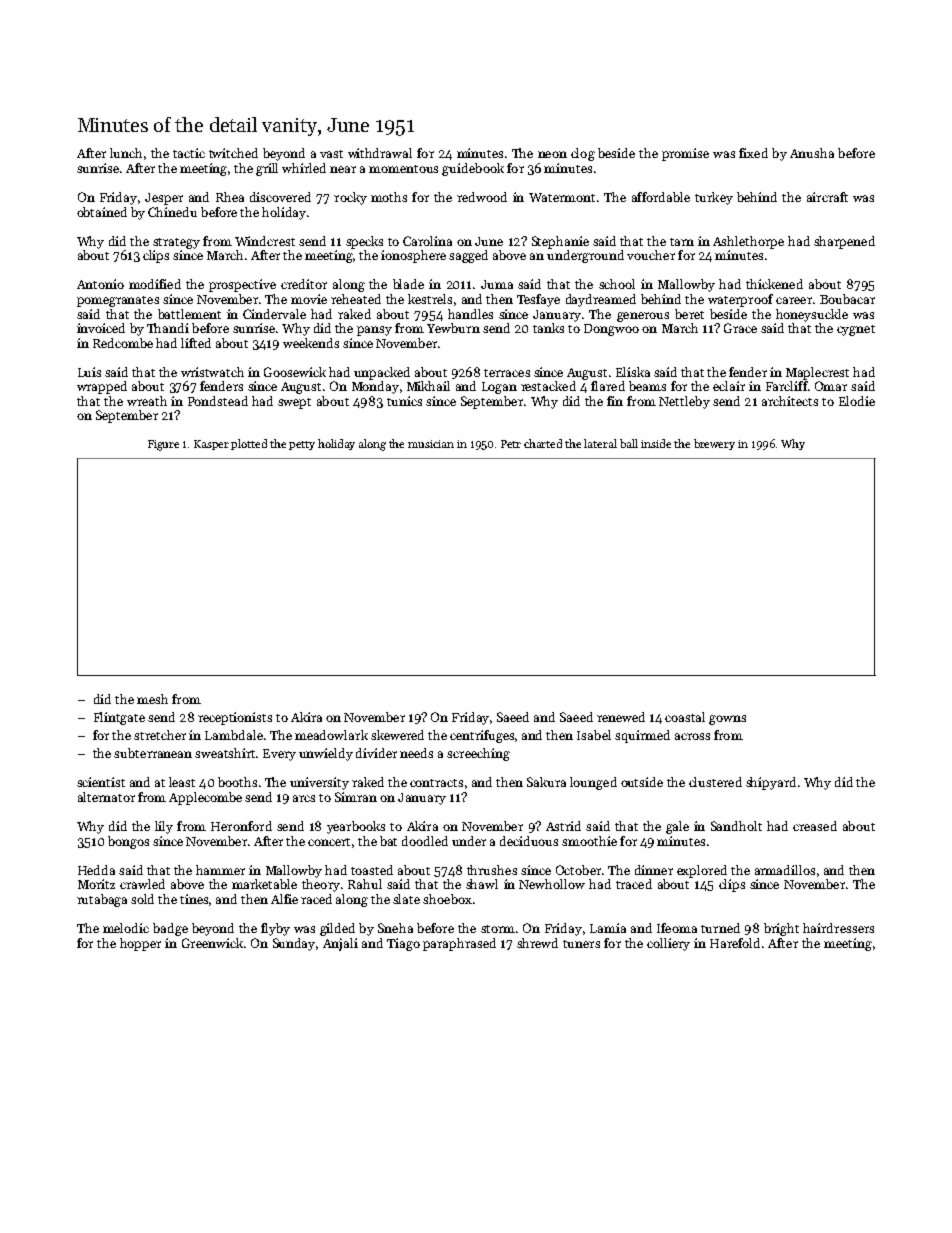  What do you see at coordinates (507, 373) in the image?
I see `terraces` at bounding box center [507, 373].
